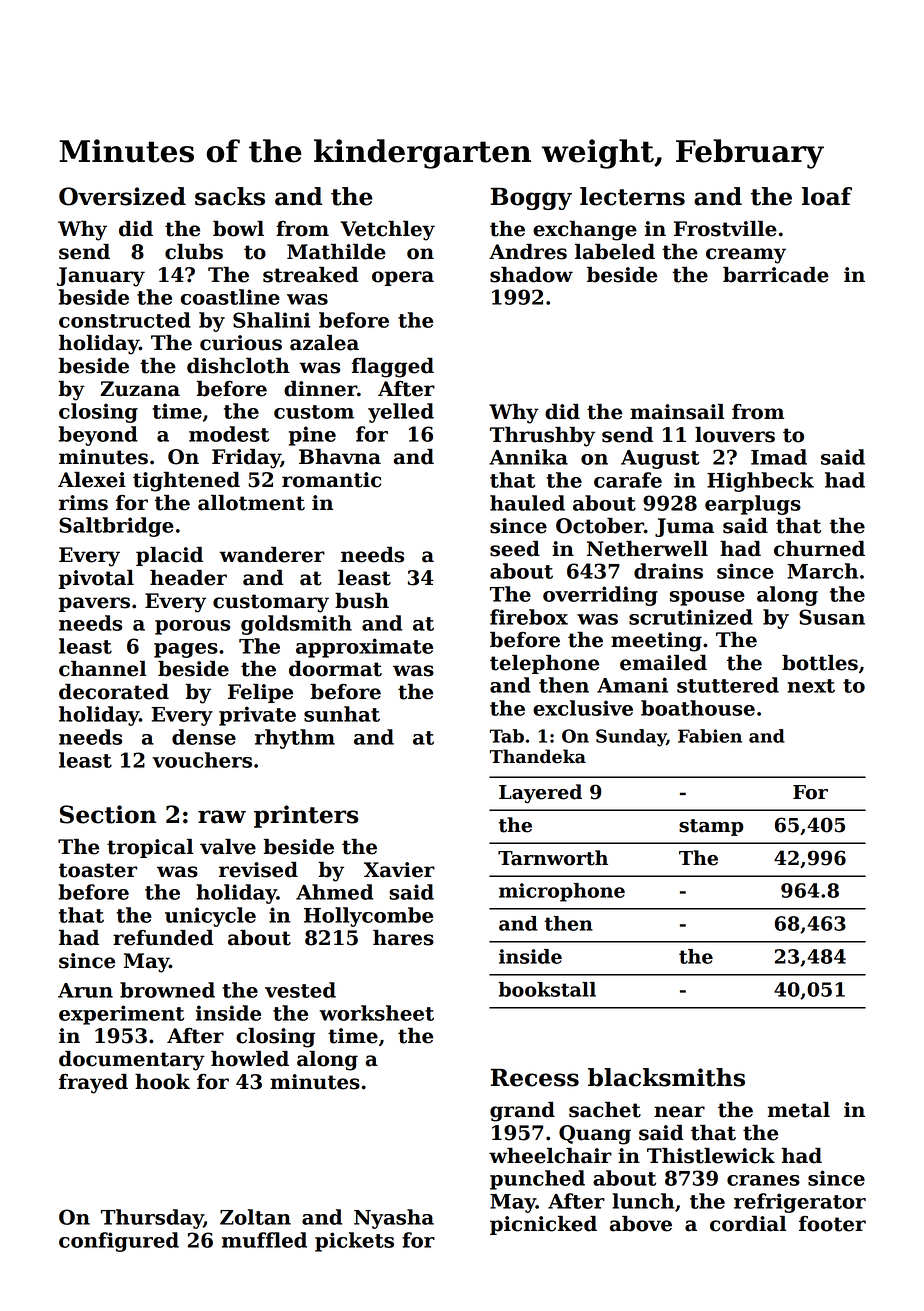 This document has height=1311, width=924. What do you see at coordinates (562, 892) in the document?
I see `microphone` at bounding box center [562, 892].
